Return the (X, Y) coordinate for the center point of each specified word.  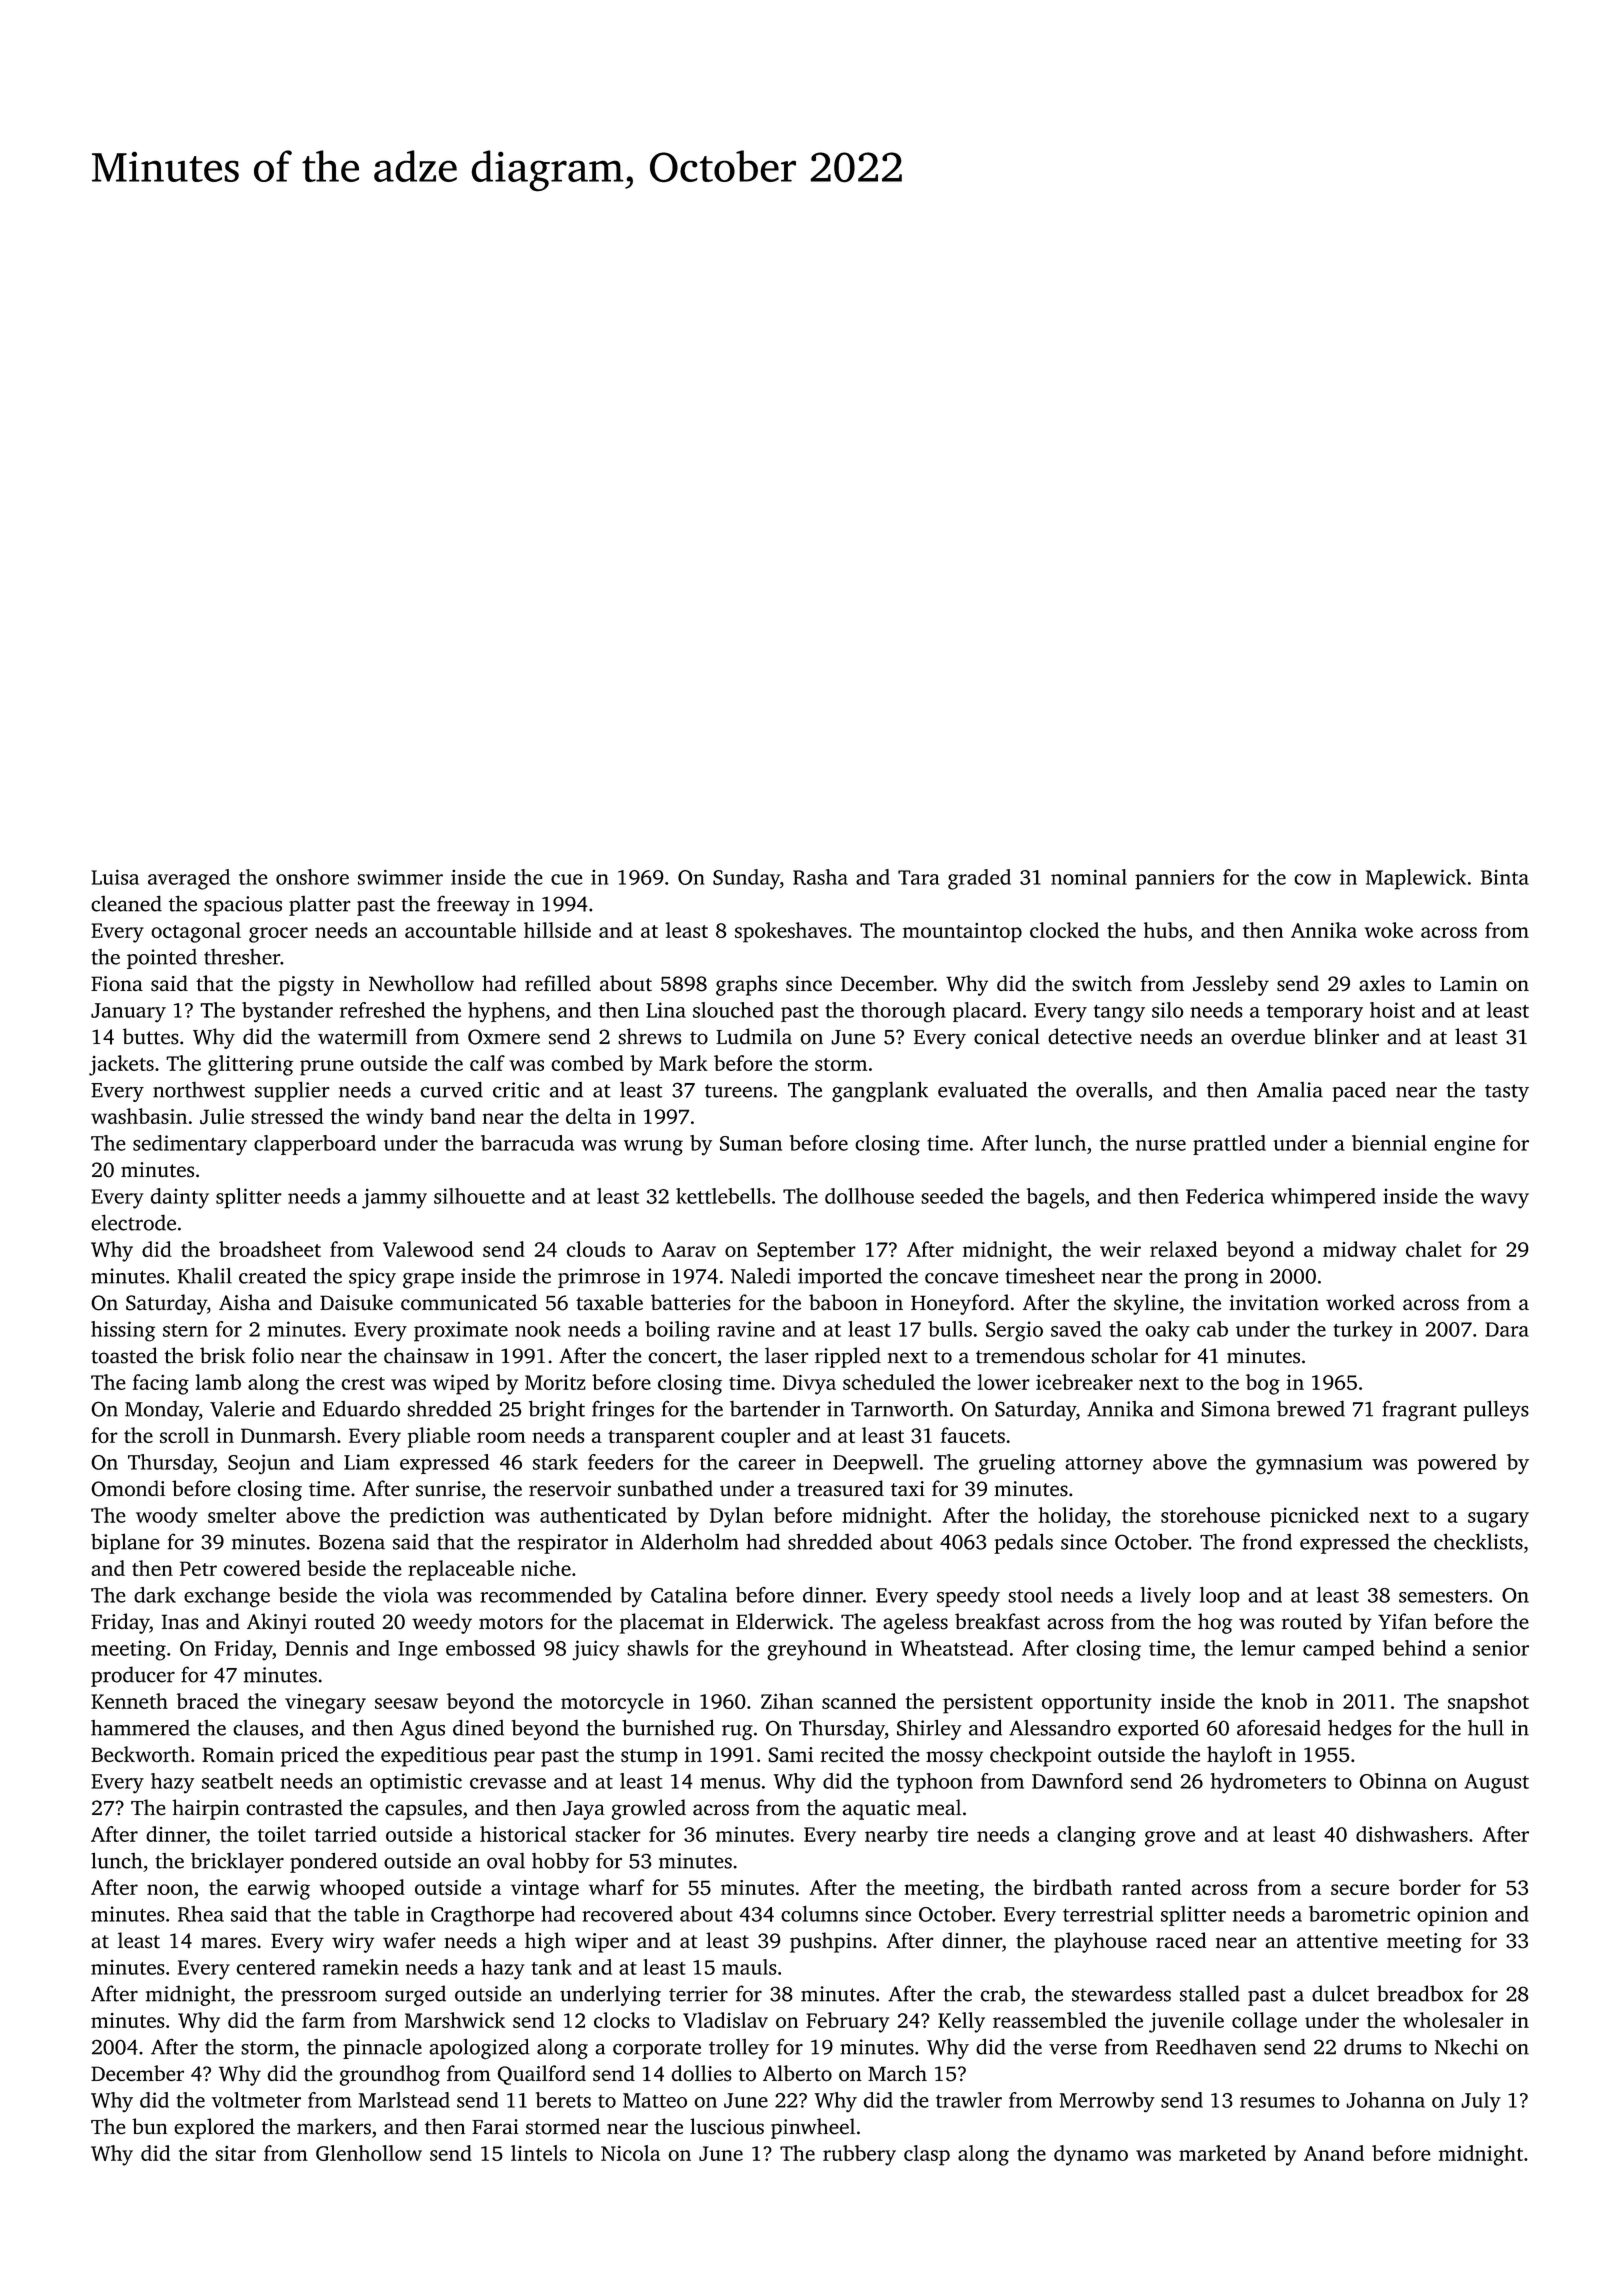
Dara (1507, 1329)
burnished (668, 1727)
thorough (903, 1012)
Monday (162, 1410)
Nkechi (1466, 2046)
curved (451, 1089)
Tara (919, 877)
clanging (1096, 1836)
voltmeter (256, 2100)
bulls (950, 1329)
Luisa (115, 877)
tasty (1507, 1093)
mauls (749, 1967)
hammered (140, 1728)
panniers (1174, 879)
